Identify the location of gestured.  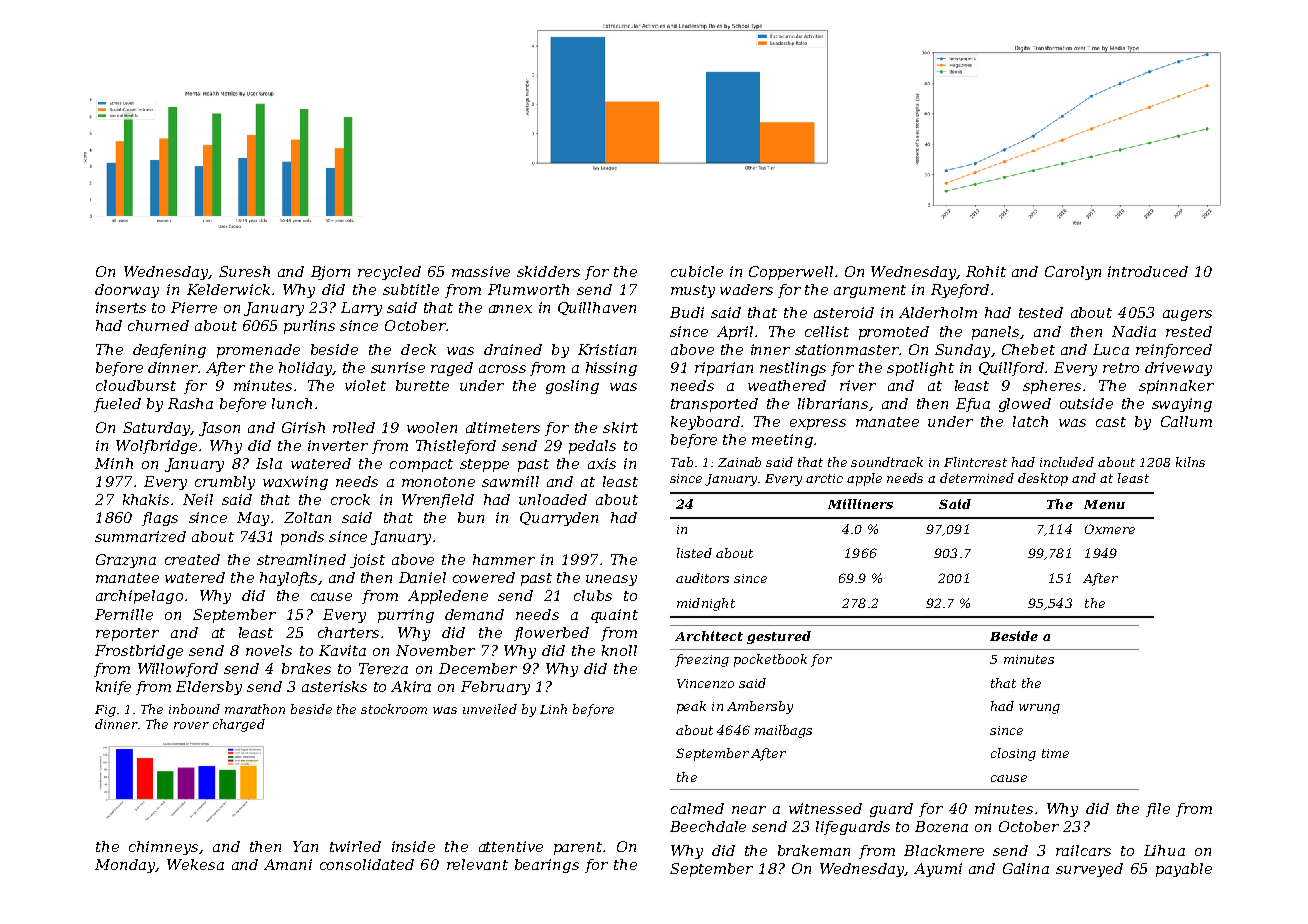
(779, 637).
